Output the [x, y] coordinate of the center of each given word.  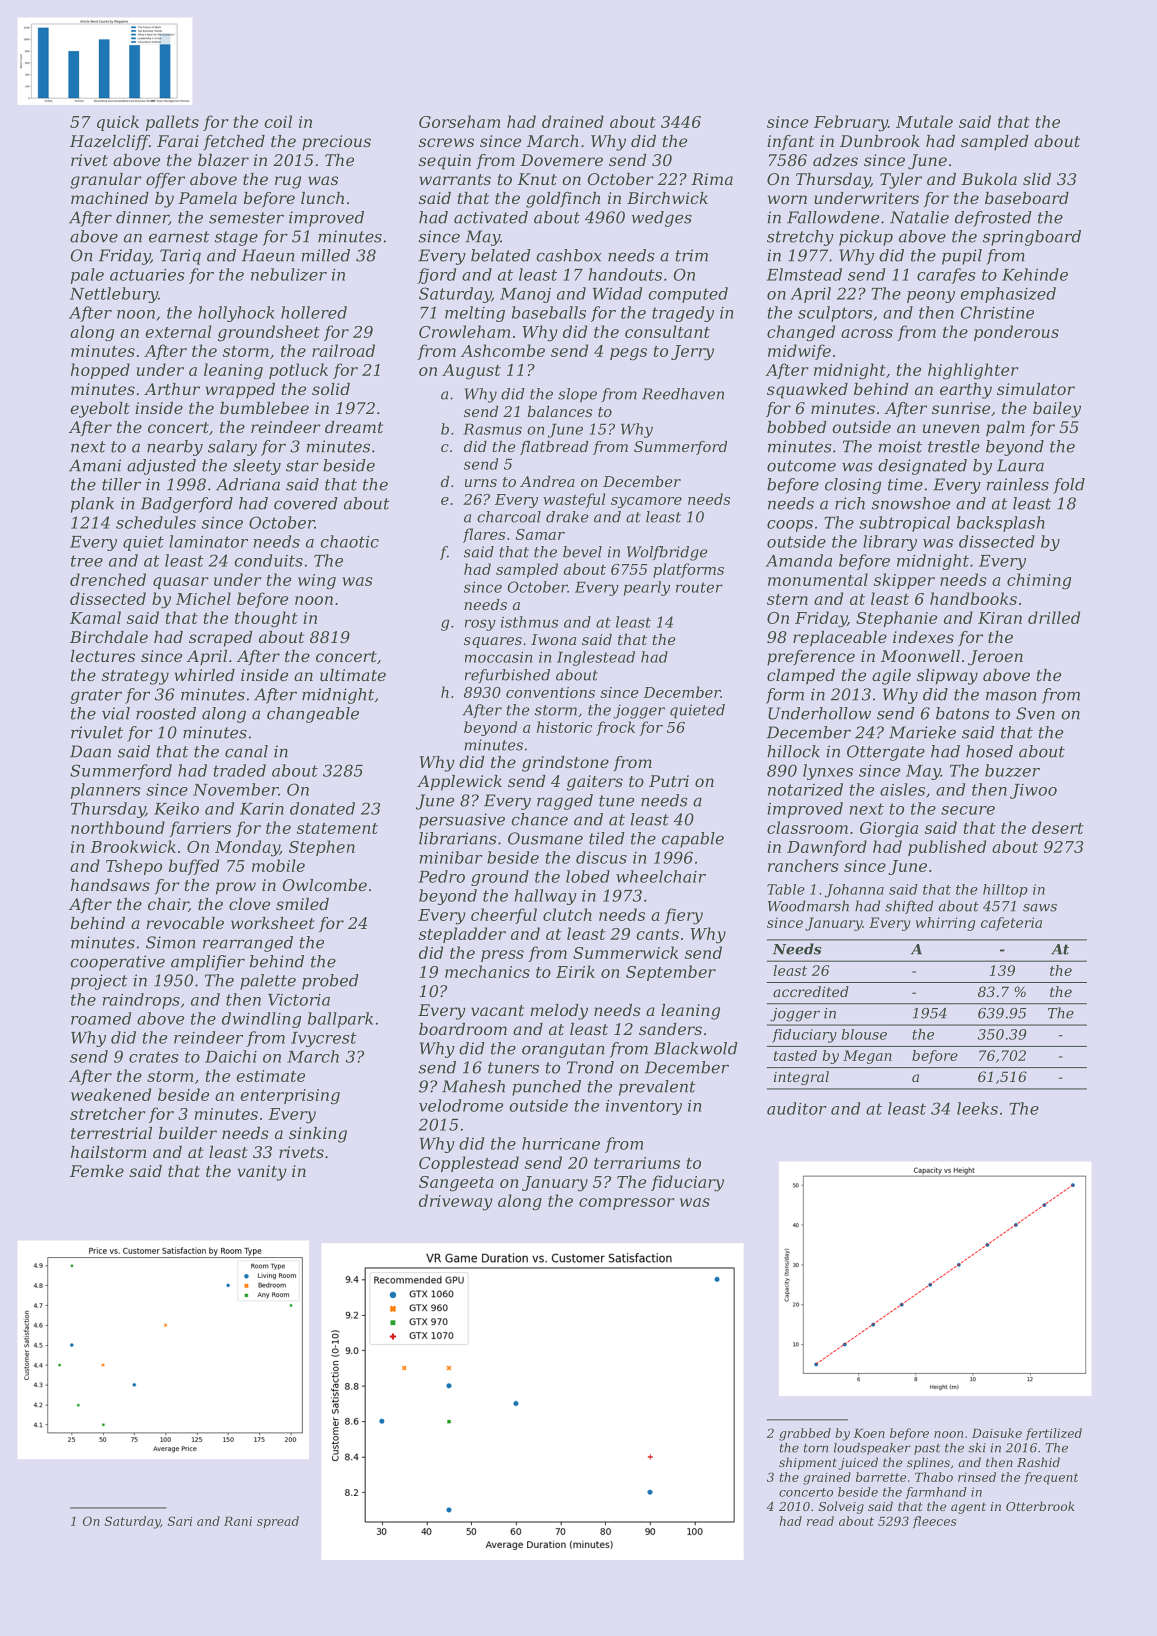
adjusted [161, 467]
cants [657, 934]
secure [968, 810]
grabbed [805, 1434]
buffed [194, 867]
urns [481, 483]
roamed [101, 1018]
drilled [1054, 617]
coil [278, 121]
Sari [180, 1521]
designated [922, 467]
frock [615, 728]
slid [1037, 179]
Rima [712, 179]
